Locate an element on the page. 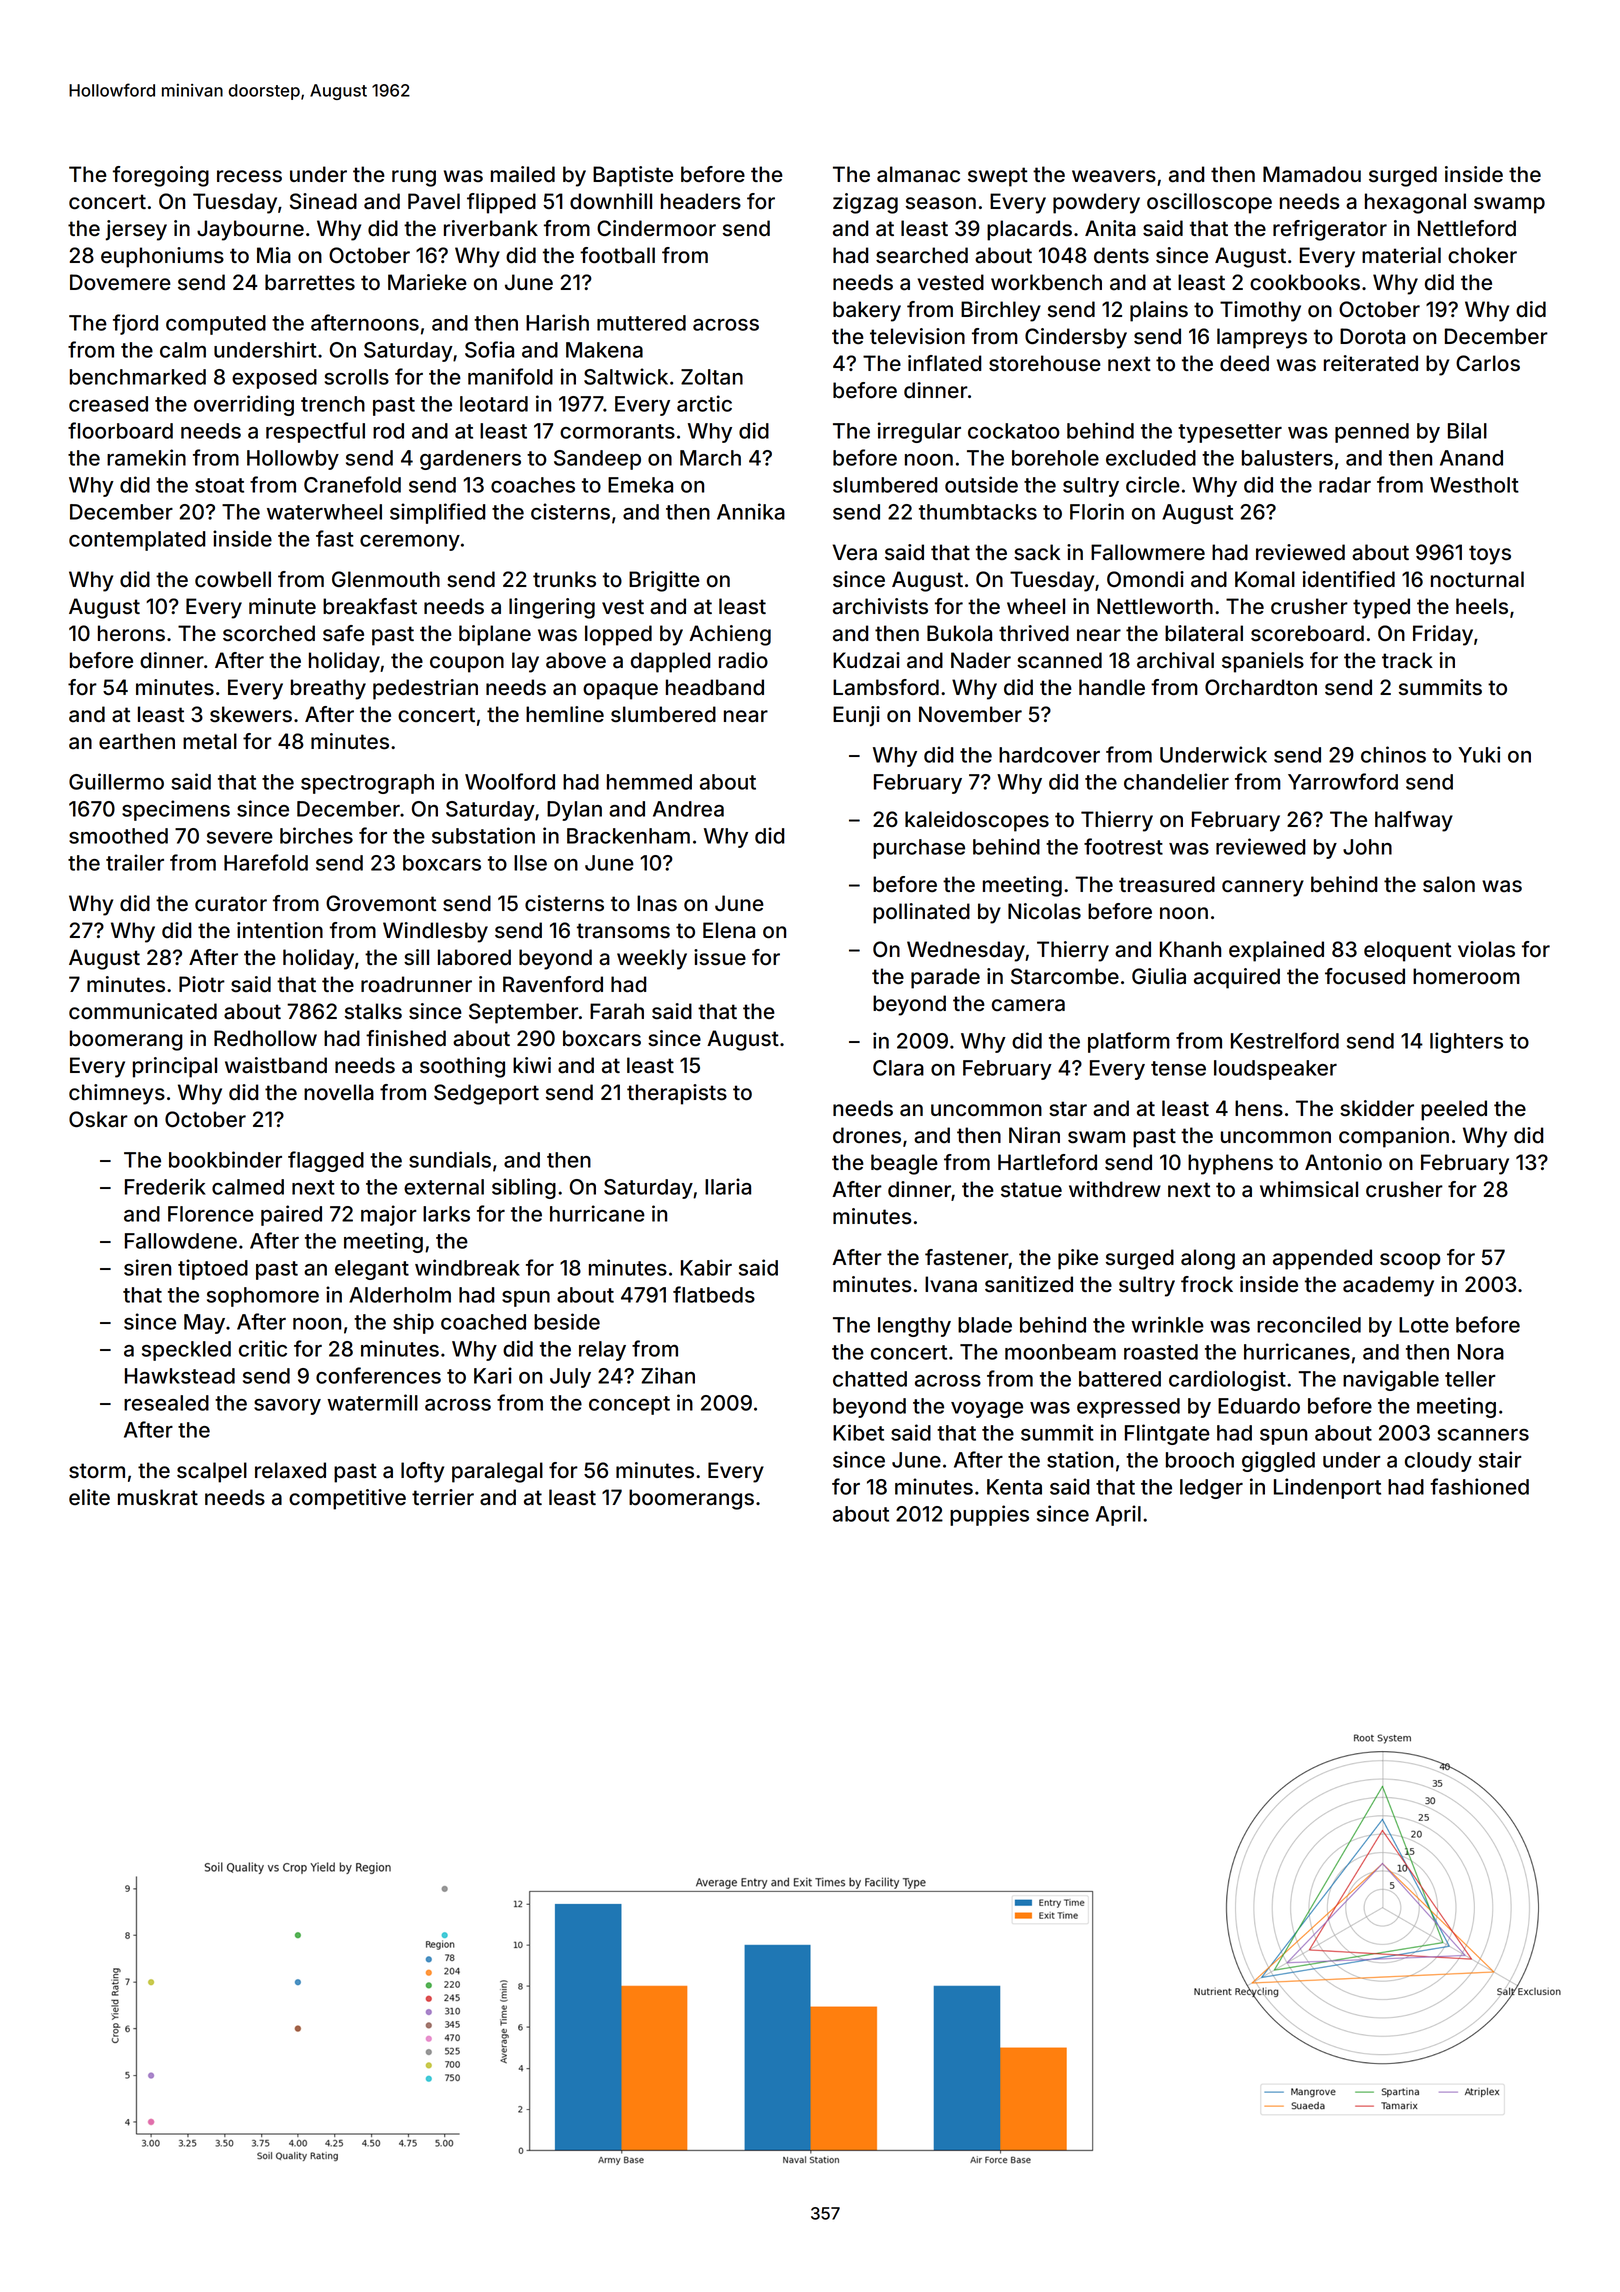 Image resolution: width=1620 pixels, height=2292 pixels. Achieng is located at coordinates (730, 635).
